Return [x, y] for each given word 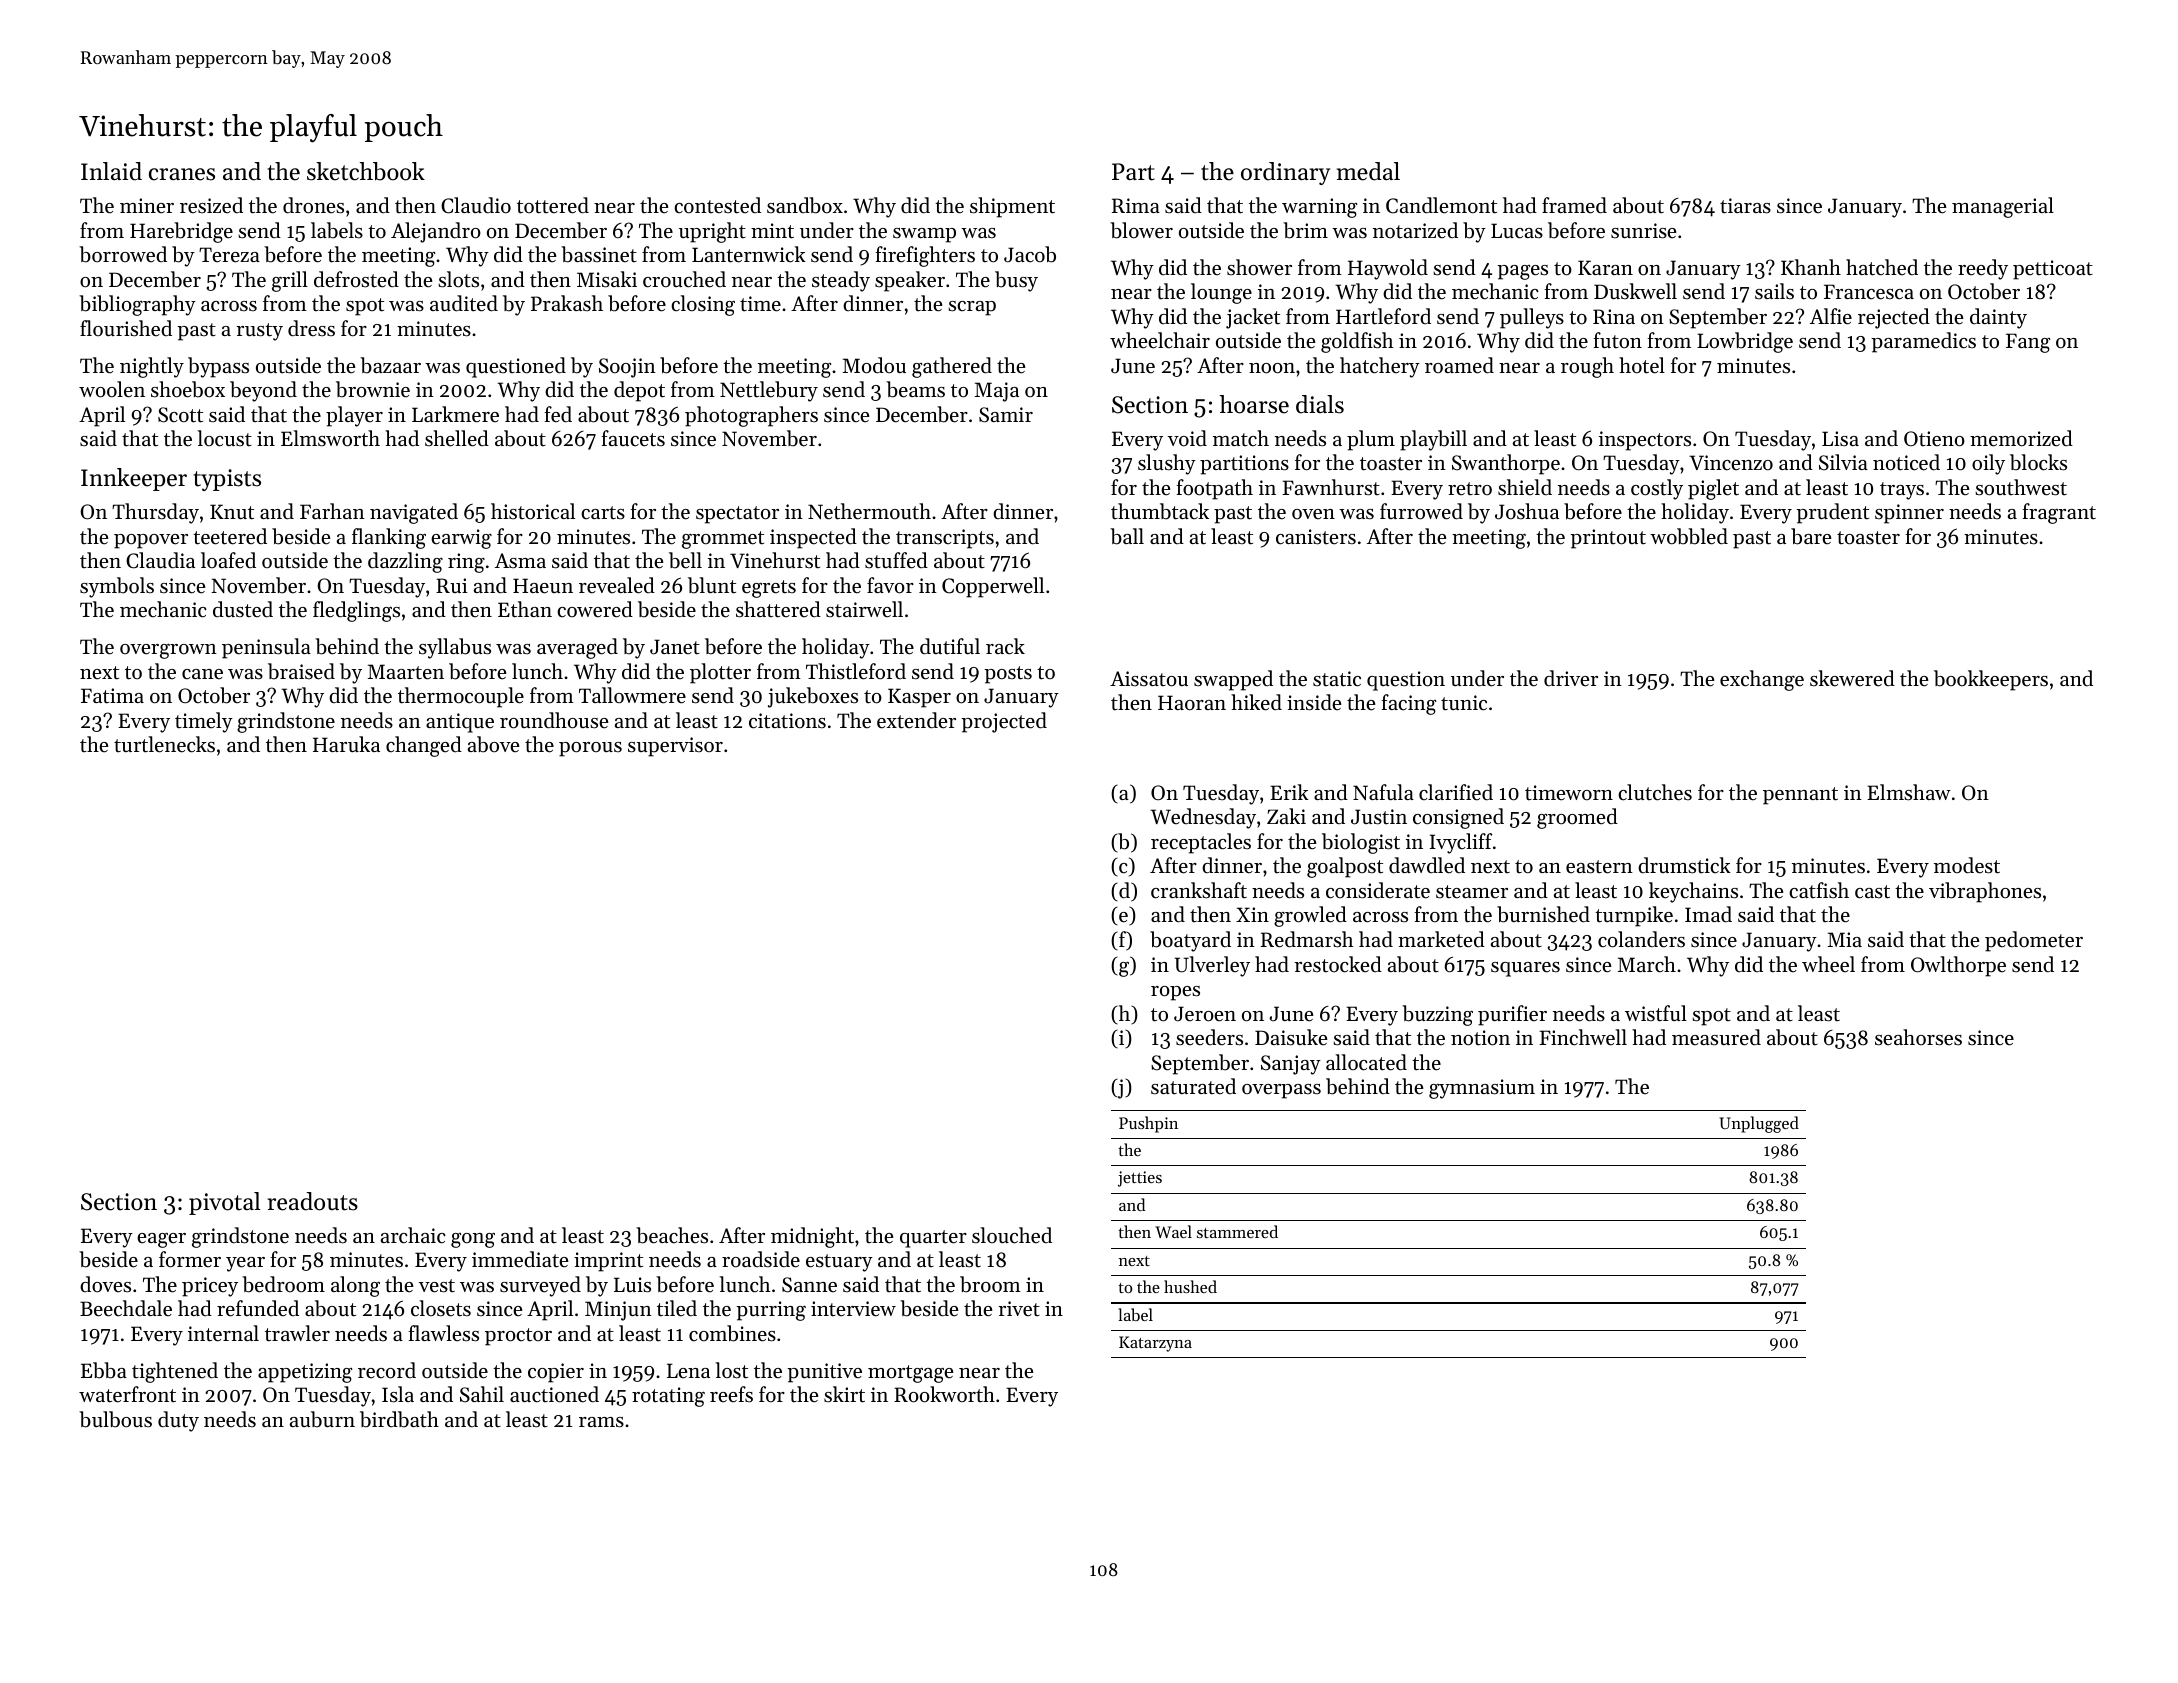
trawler [297, 1333]
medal [1368, 171]
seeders [1209, 1037]
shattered [778, 609]
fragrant [2059, 513]
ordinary [1285, 173]
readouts [312, 1201]
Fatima [112, 696]
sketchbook [366, 171]
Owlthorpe [1958, 966]
